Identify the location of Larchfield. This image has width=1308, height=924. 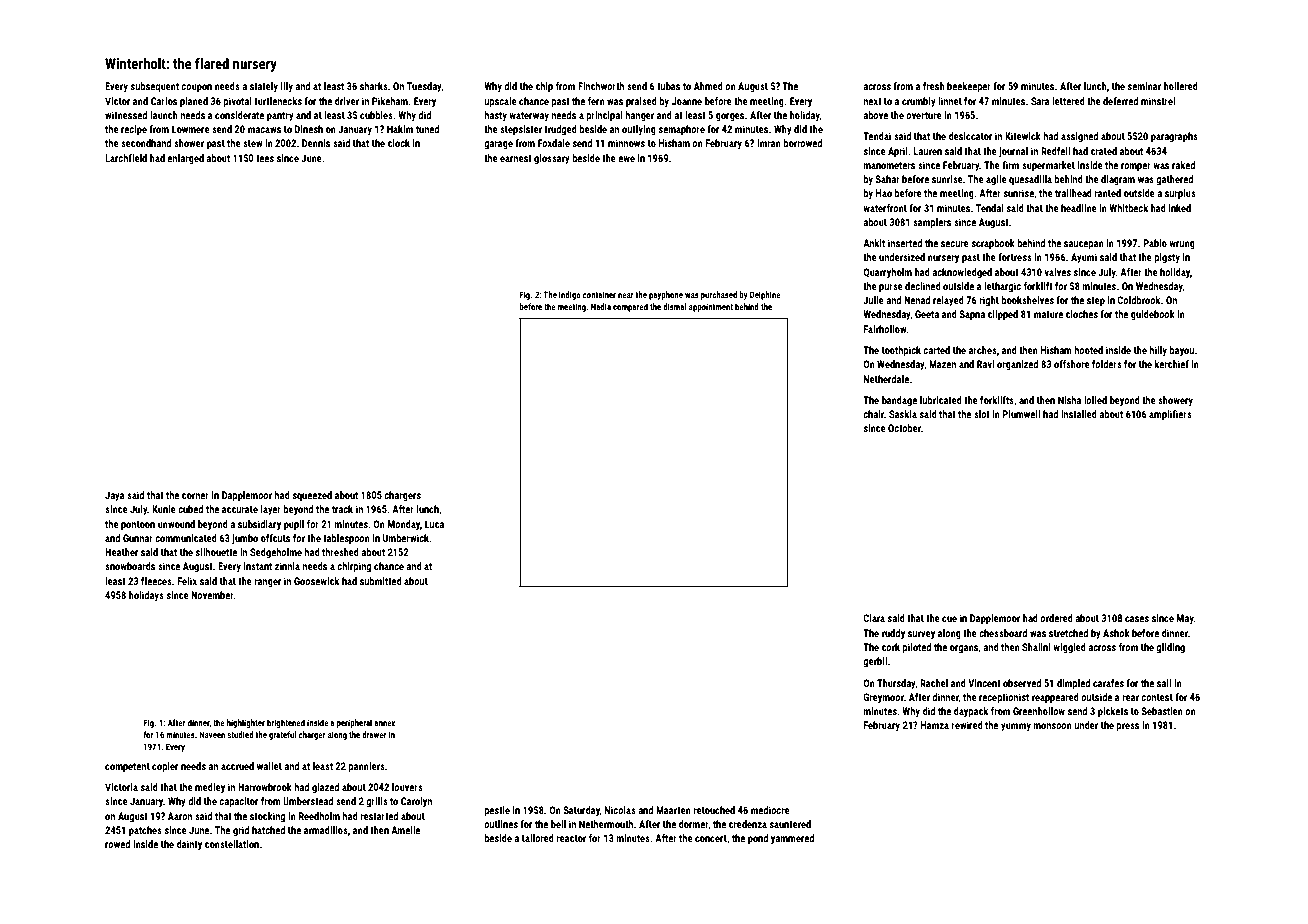
(126, 158).
